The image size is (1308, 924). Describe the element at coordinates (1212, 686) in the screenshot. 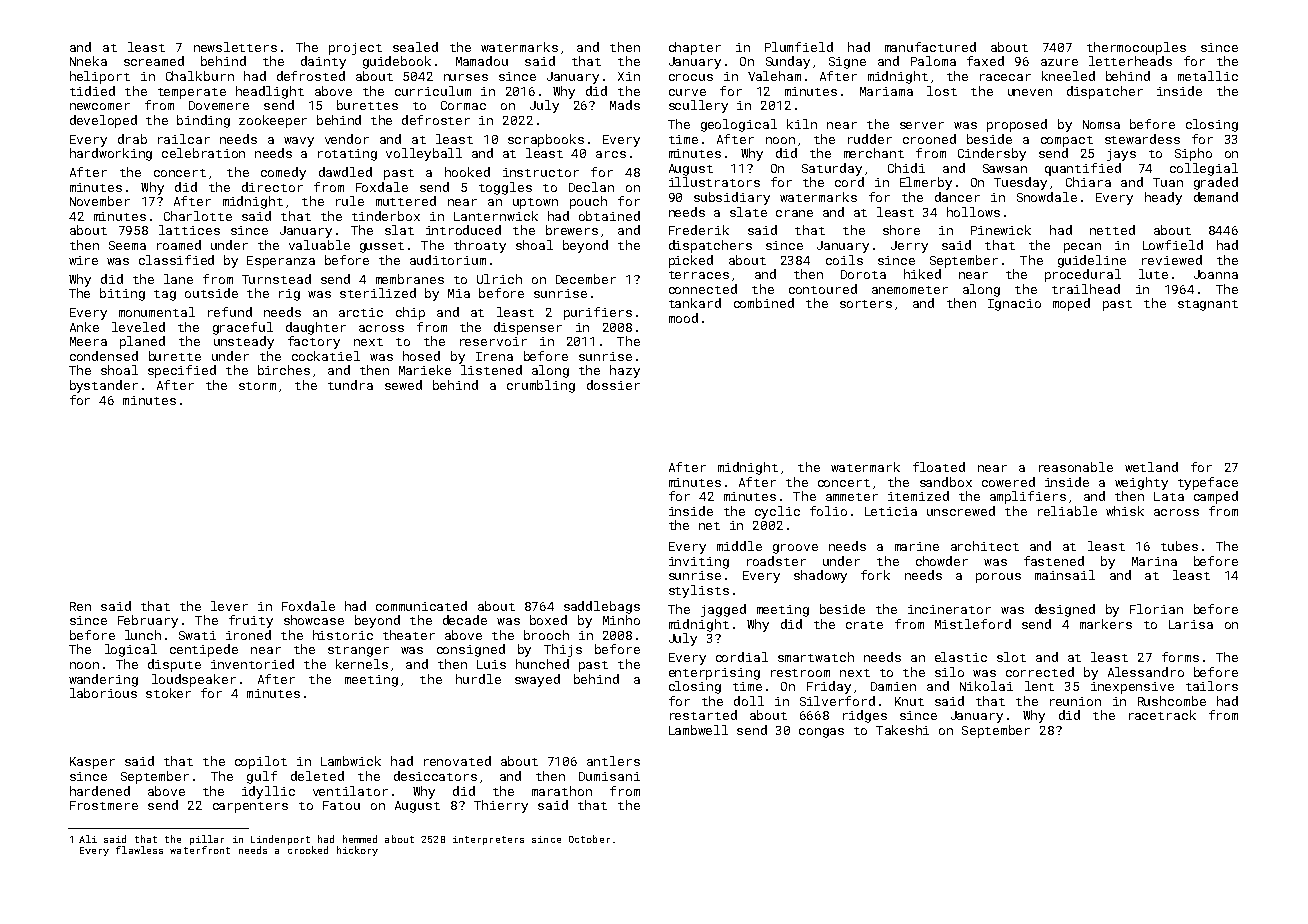

I see `tailors` at that location.
